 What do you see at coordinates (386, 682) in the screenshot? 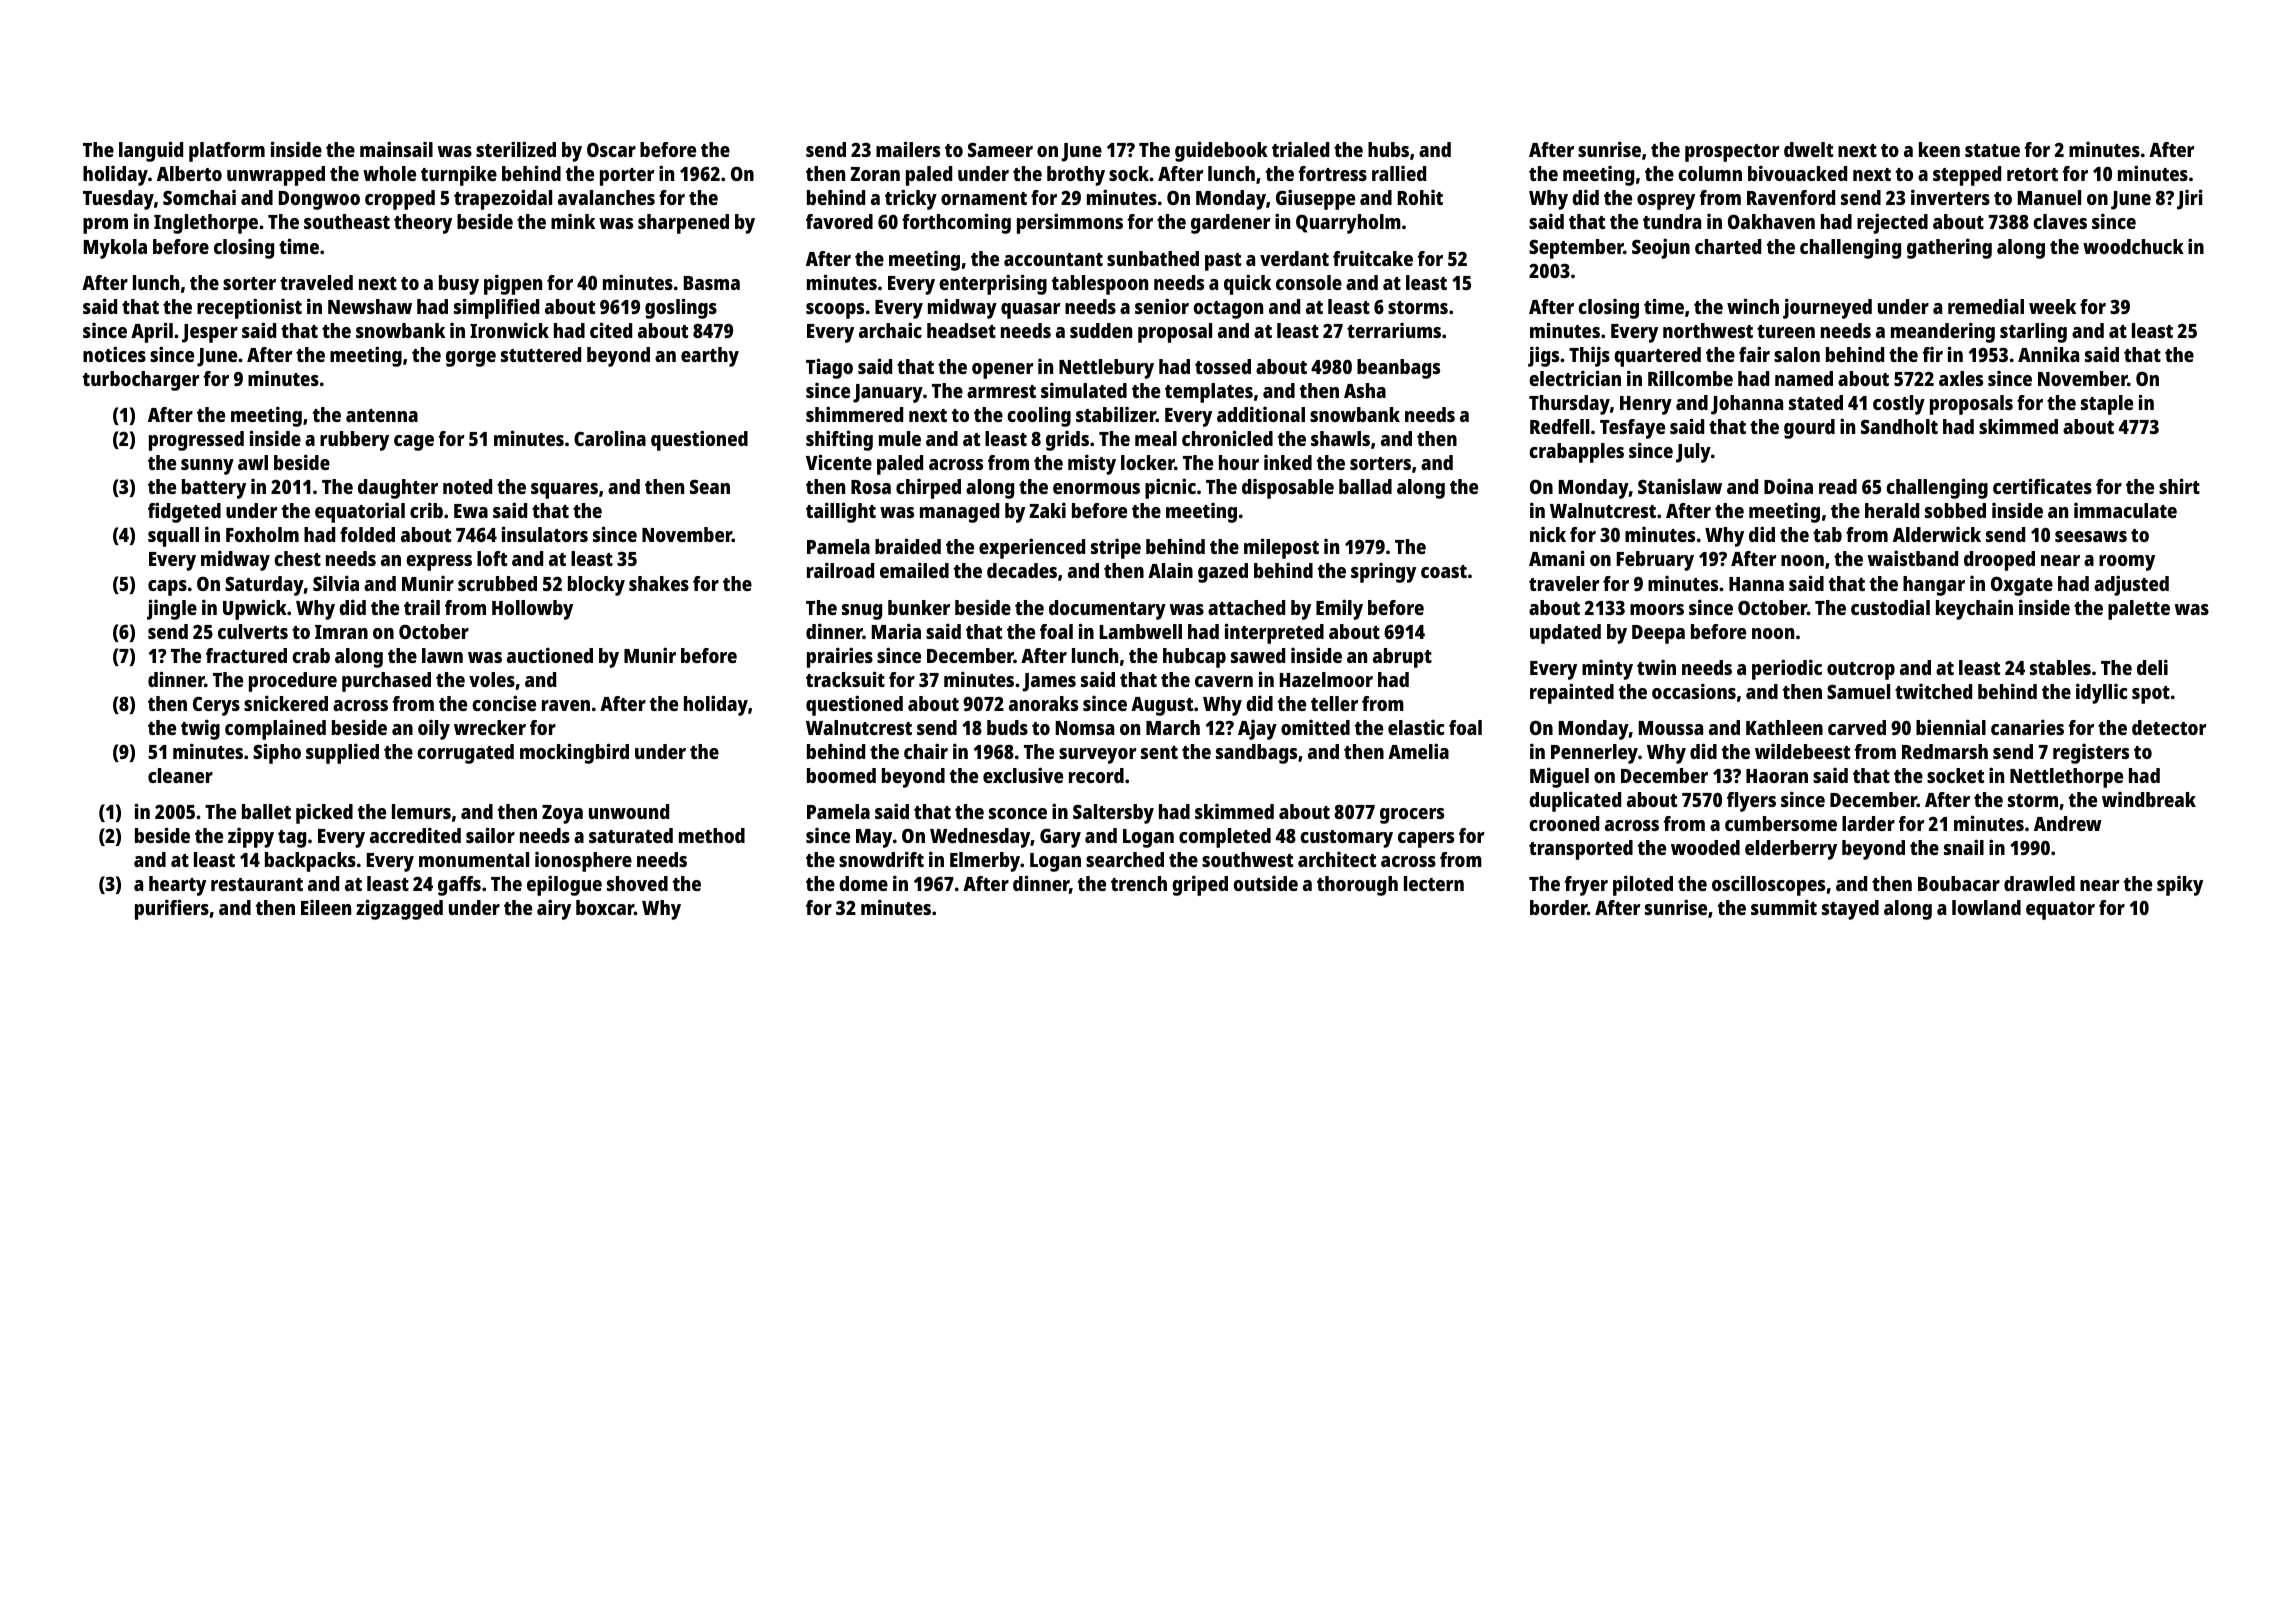
I see `purchased` at bounding box center [386, 682].
